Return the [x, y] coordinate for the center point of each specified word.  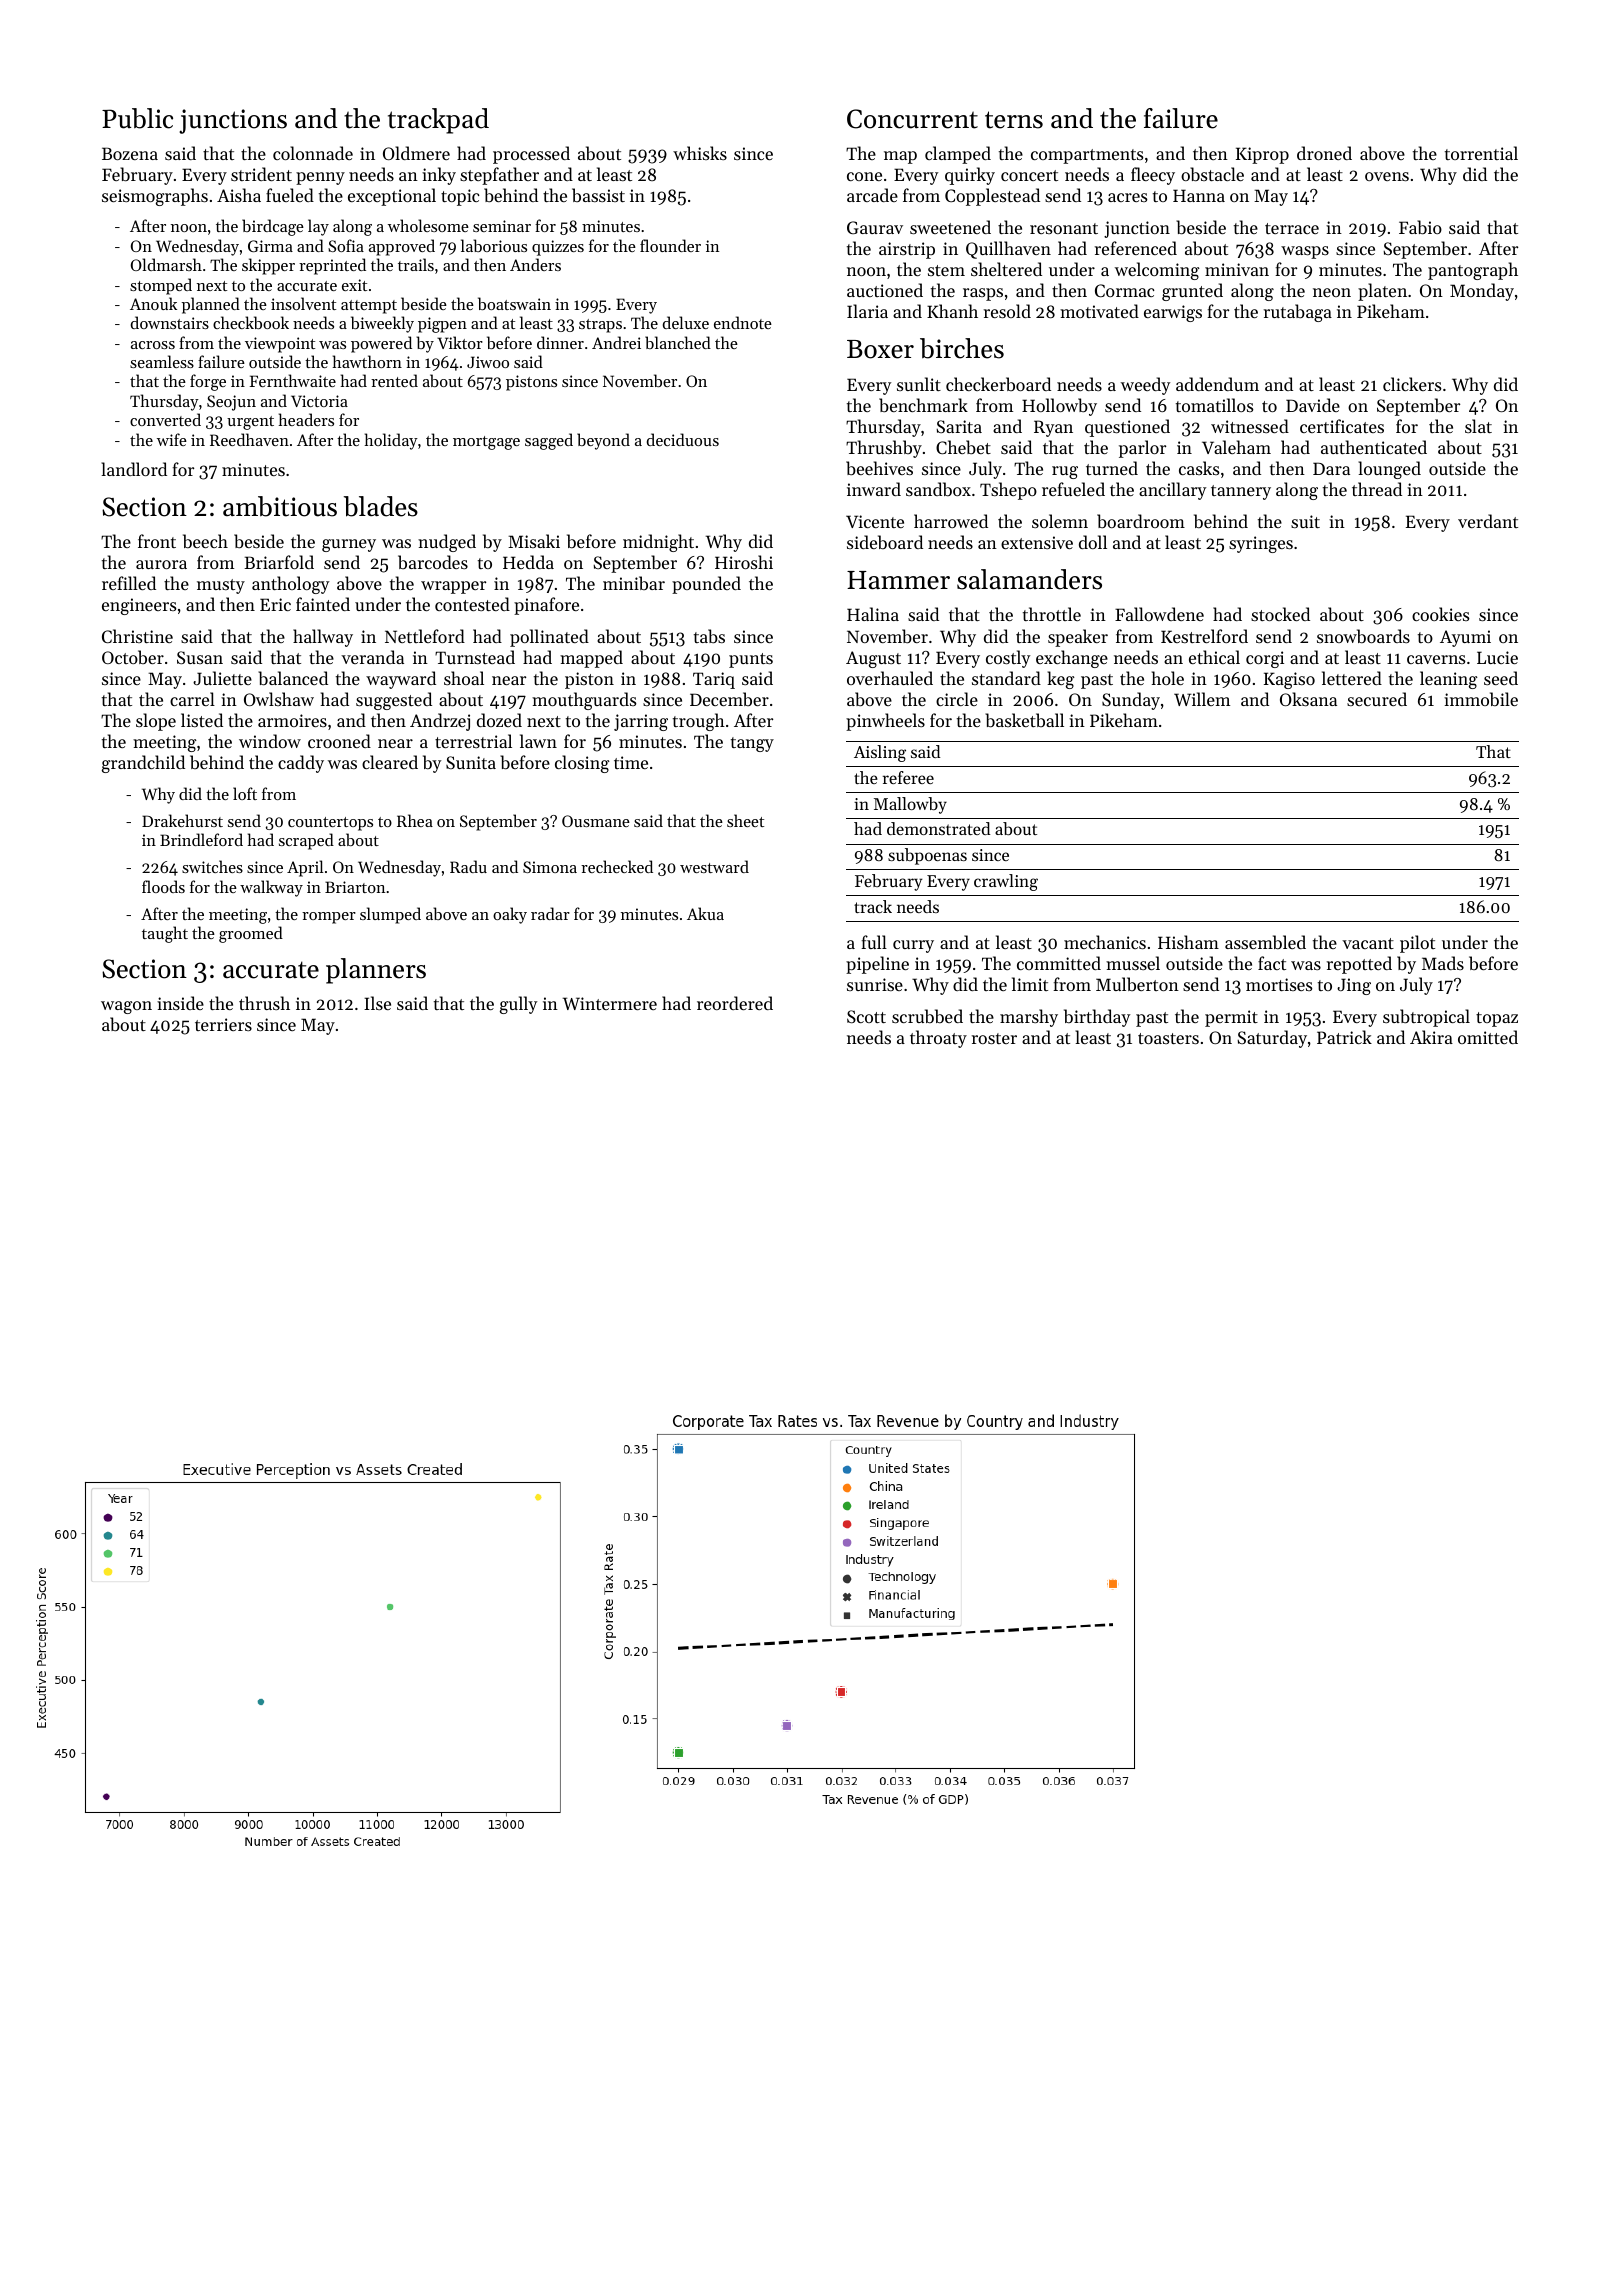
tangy [752, 744]
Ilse [377, 1003]
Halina [873, 614]
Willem [1202, 699]
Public [137, 118]
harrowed [951, 521]
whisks [700, 153]
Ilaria [867, 311]
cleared [390, 762]
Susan [200, 657]
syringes [1261, 544]
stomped [161, 286]
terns [1014, 120]
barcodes [433, 562]
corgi [1265, 659]
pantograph [1473, 271]
